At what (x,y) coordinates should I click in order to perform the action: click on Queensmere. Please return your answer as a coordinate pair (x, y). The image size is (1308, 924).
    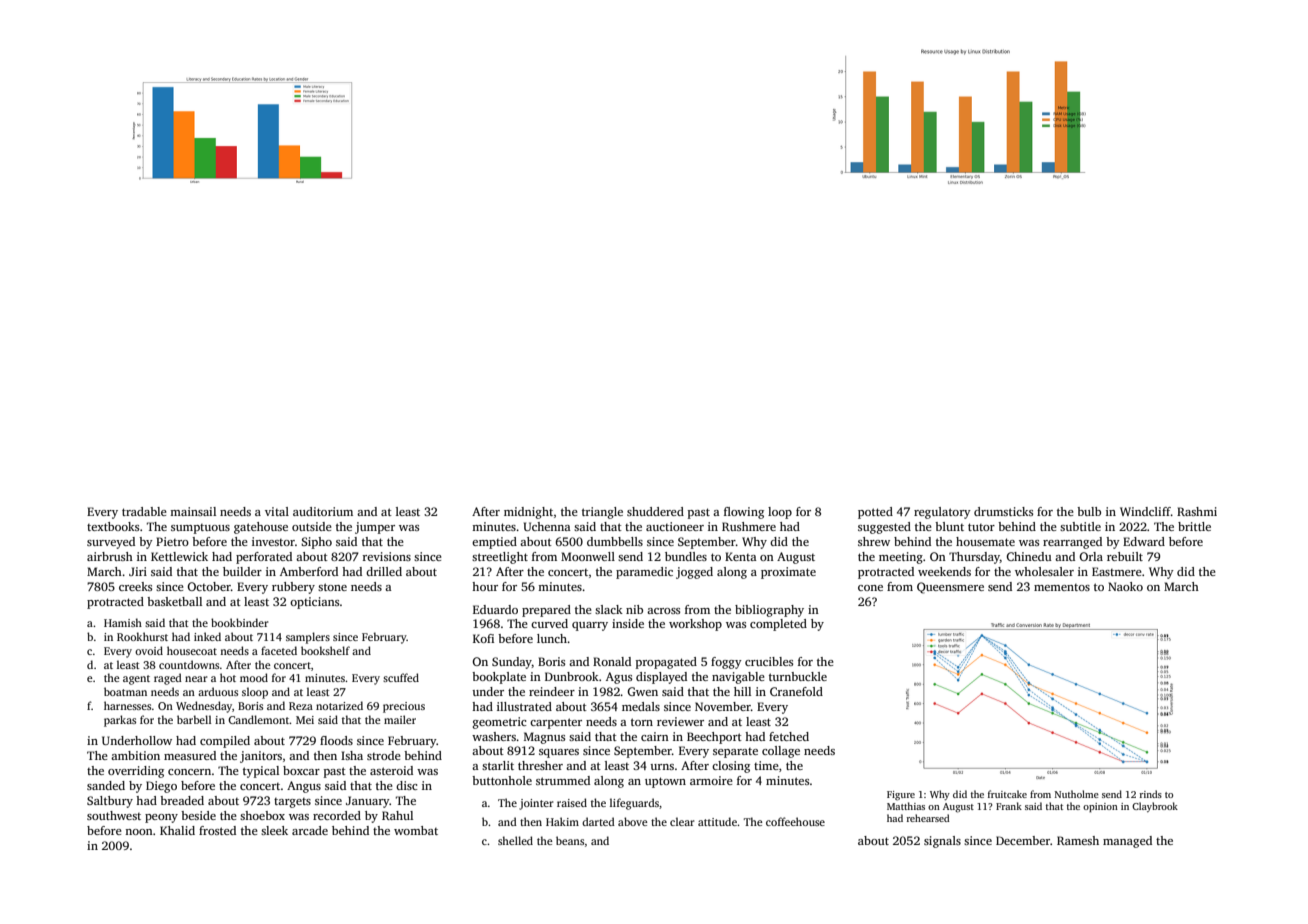
    Looking at the image, I should click on (950, 588).
